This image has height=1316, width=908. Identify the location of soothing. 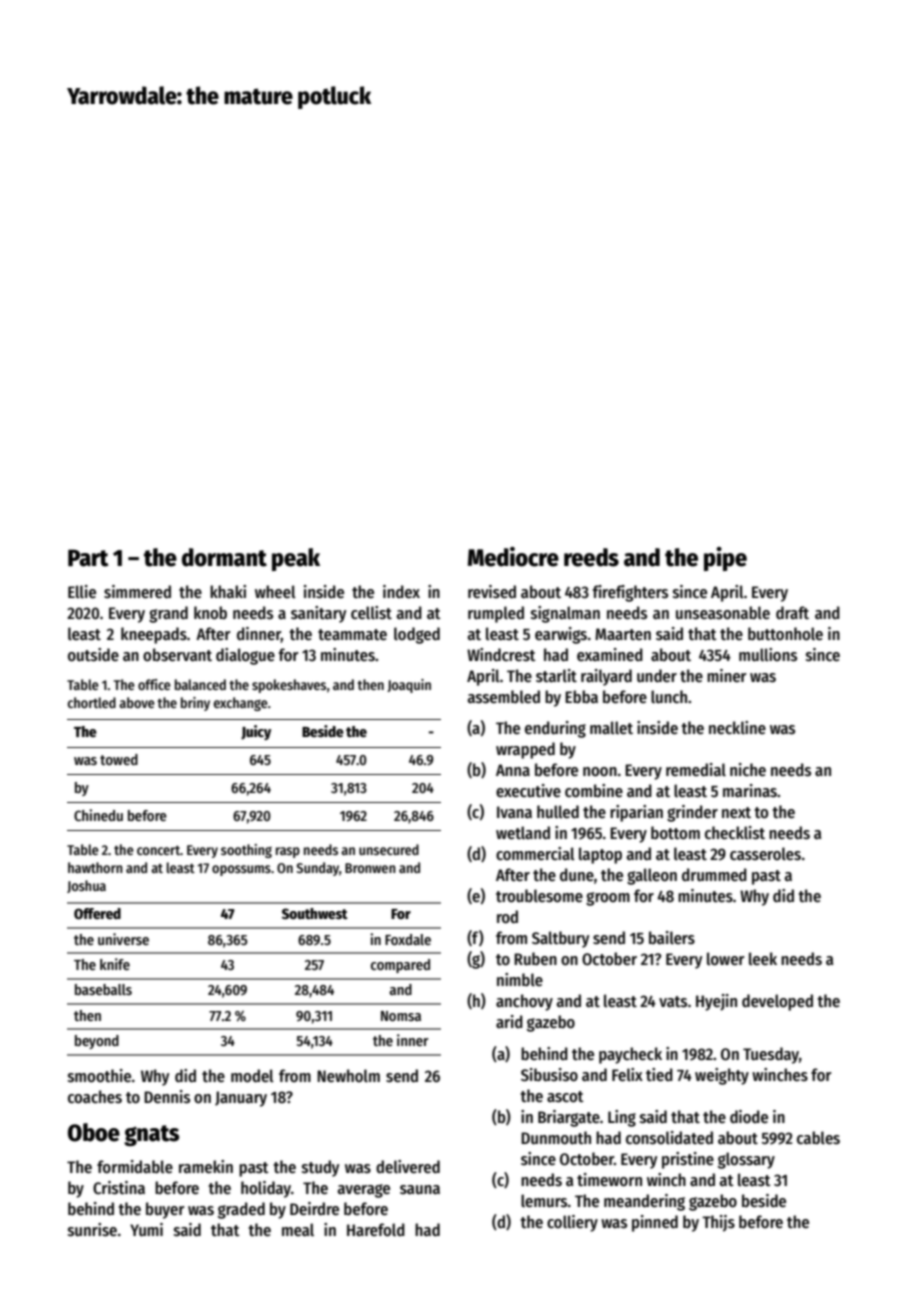
(246, 851).
